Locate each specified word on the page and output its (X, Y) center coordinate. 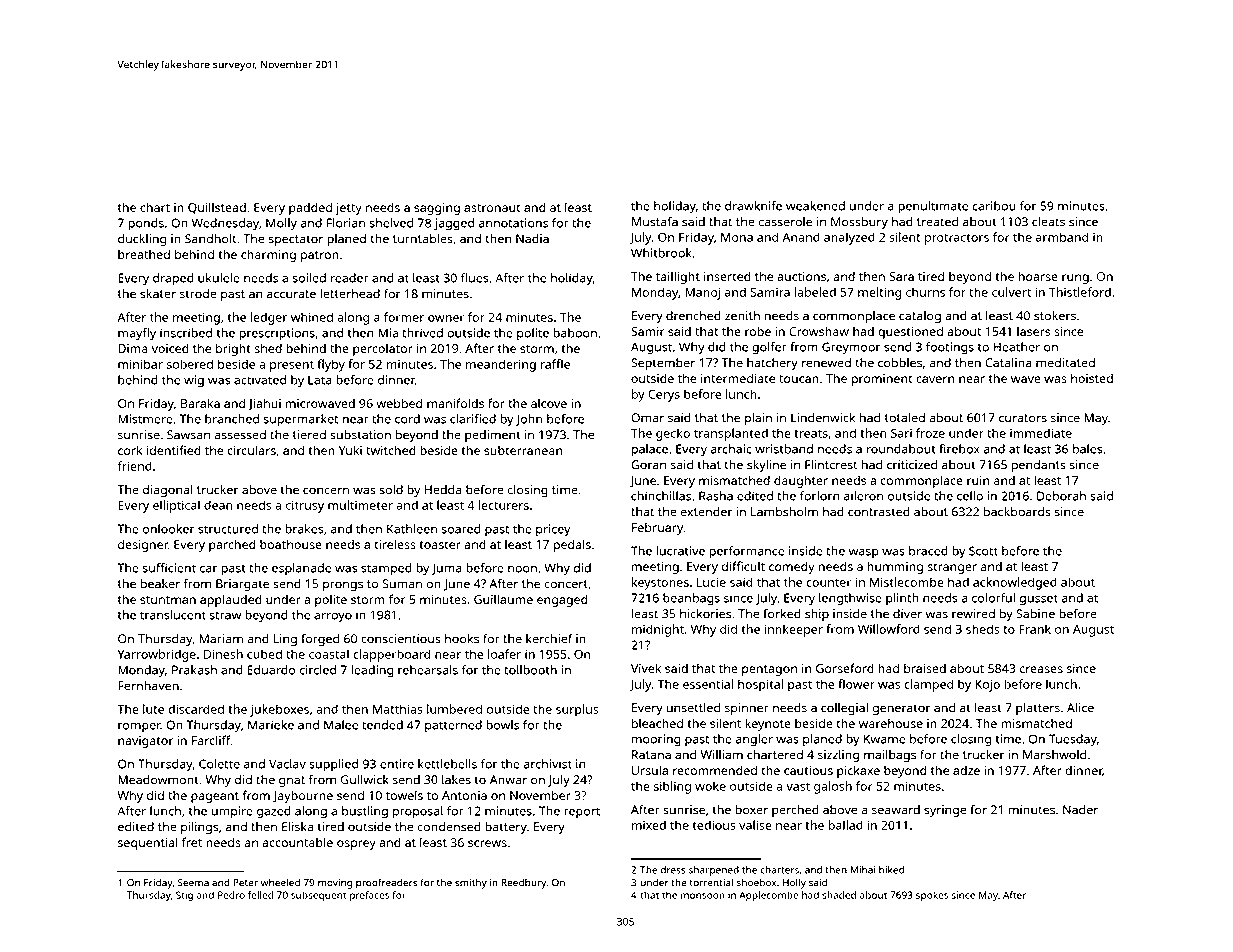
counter (829, 583)
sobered (190, 364)
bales (1087, 449)
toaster (440, 545)
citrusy (305, 506)
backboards (1017, 512)
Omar (647, 418)
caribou (994, 206)
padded (310, 208)
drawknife (753, 206)
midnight (658, 630)
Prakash (194, 670)
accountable (297, 842)
